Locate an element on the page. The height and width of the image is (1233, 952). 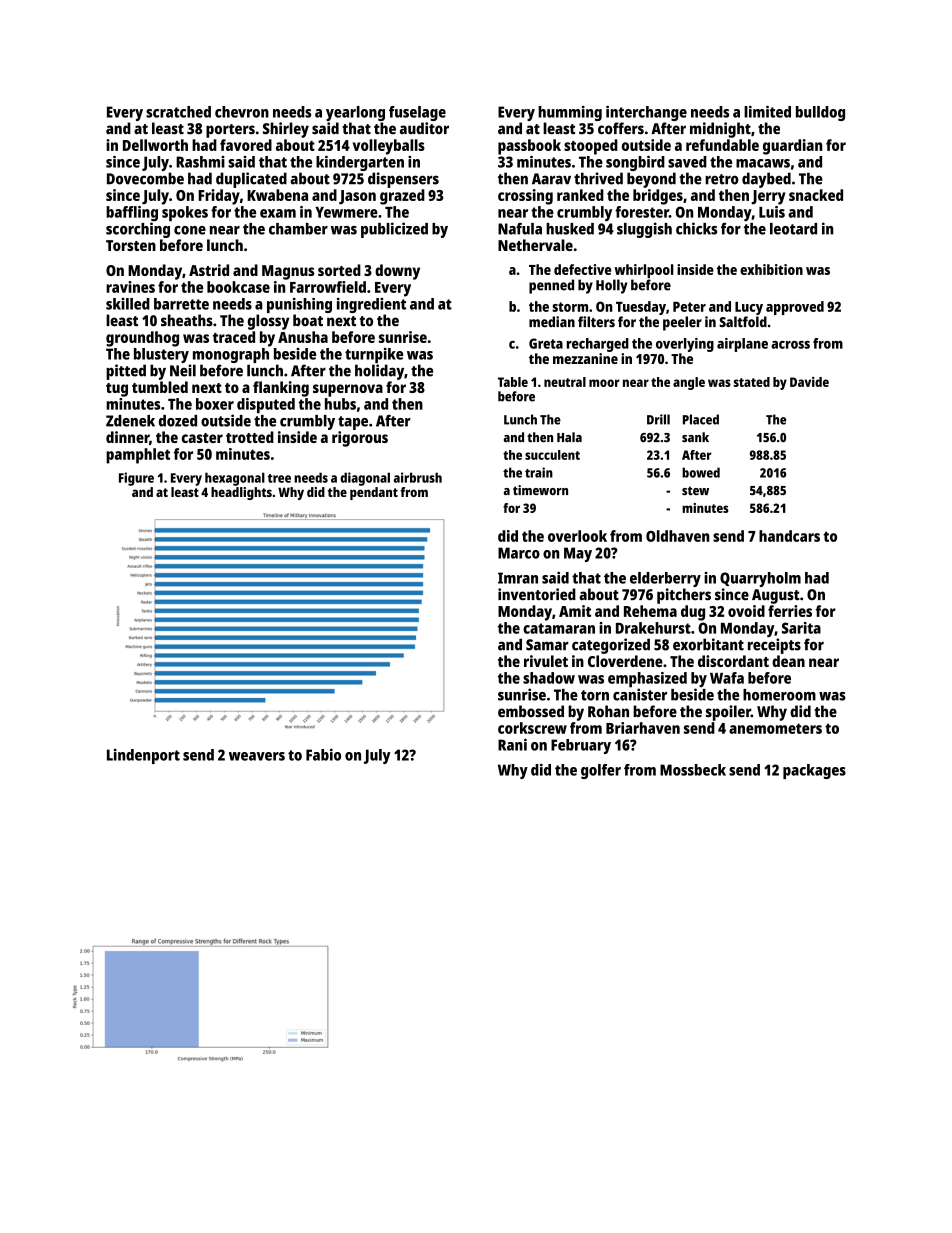
scratched is located at coordinates (178, 112).
